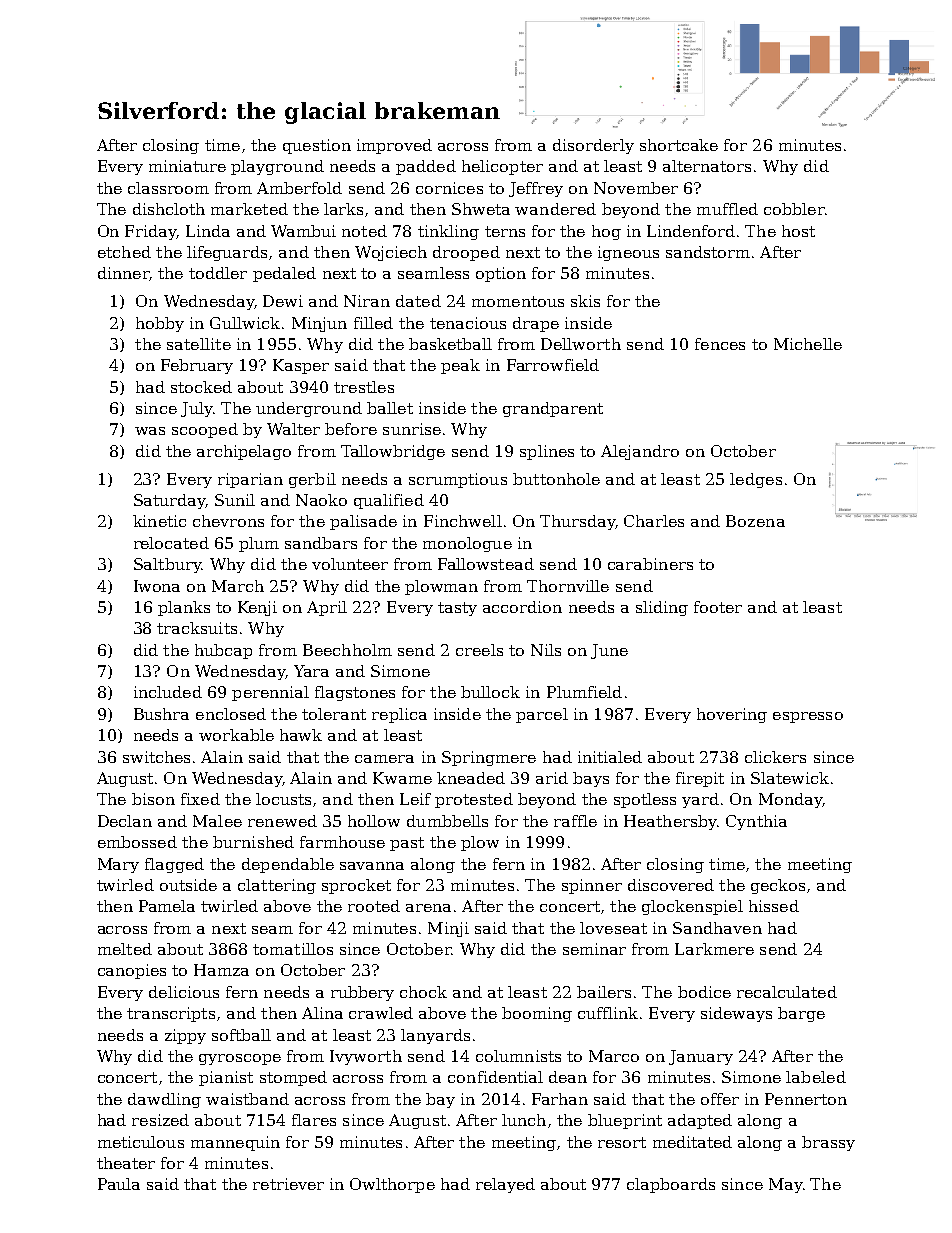  Describe the element at coordinates (707, 166) in the document. I see `alternators` at that location.
